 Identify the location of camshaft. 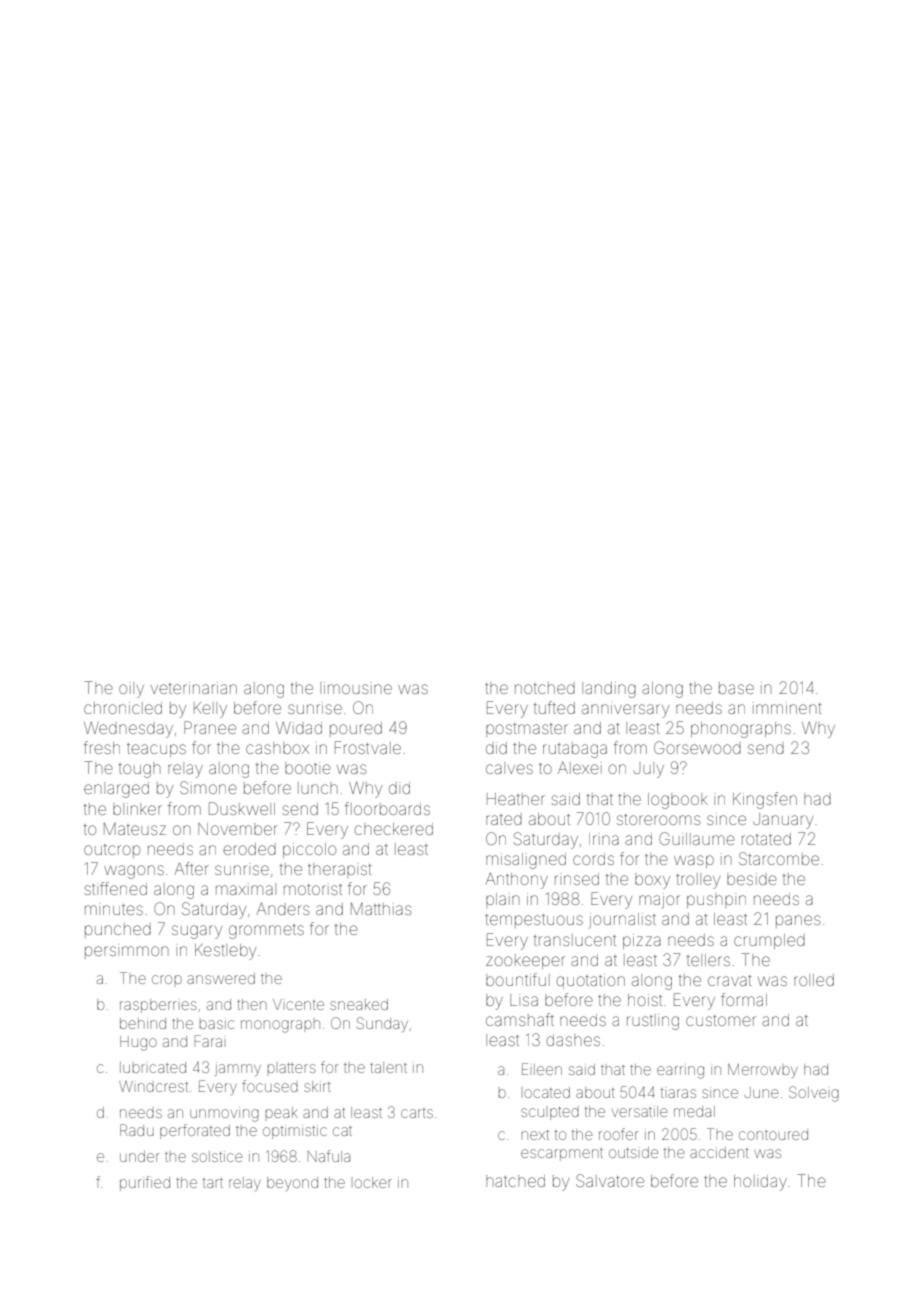
(520, 1019).
